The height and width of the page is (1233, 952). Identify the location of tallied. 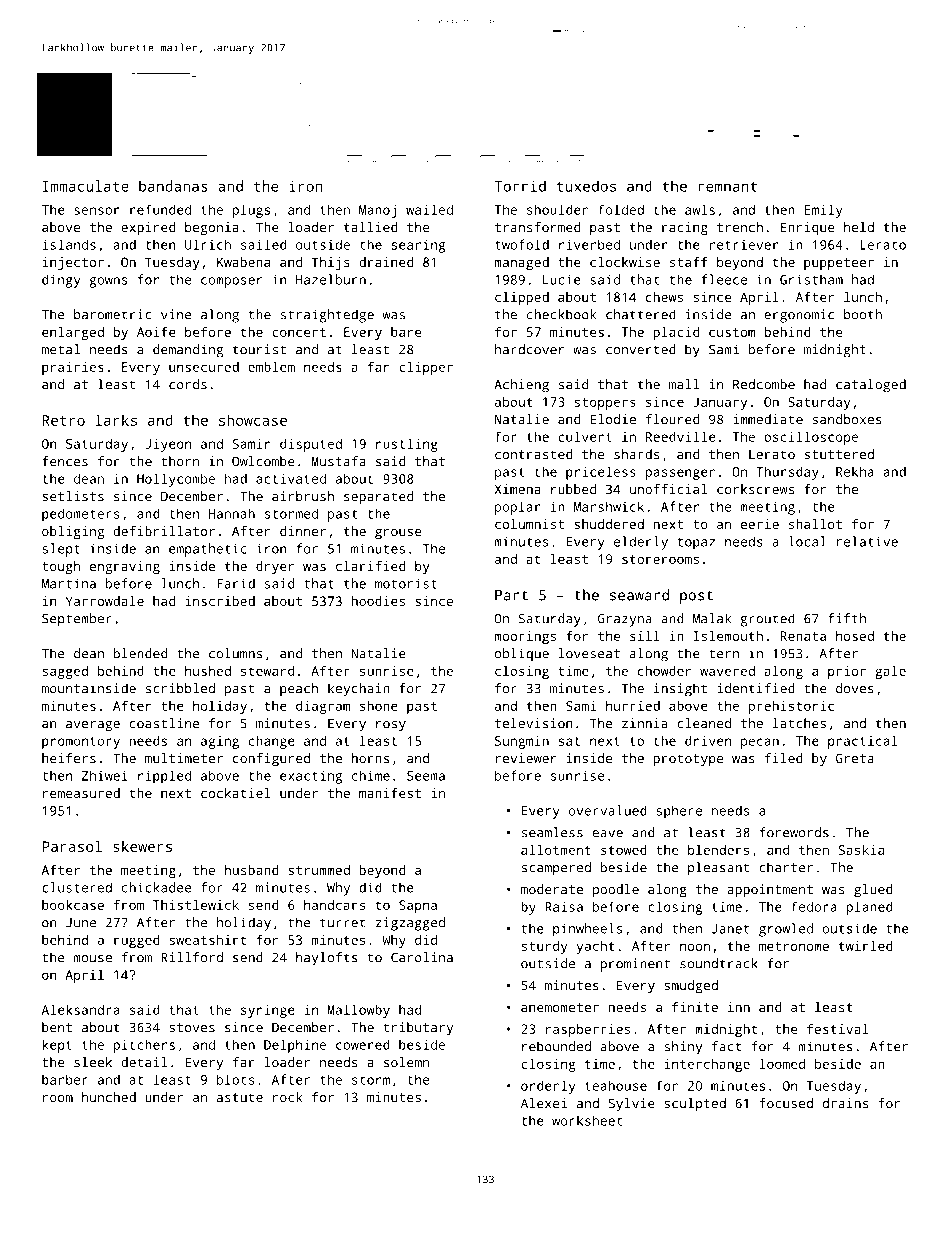
(371, 227).
